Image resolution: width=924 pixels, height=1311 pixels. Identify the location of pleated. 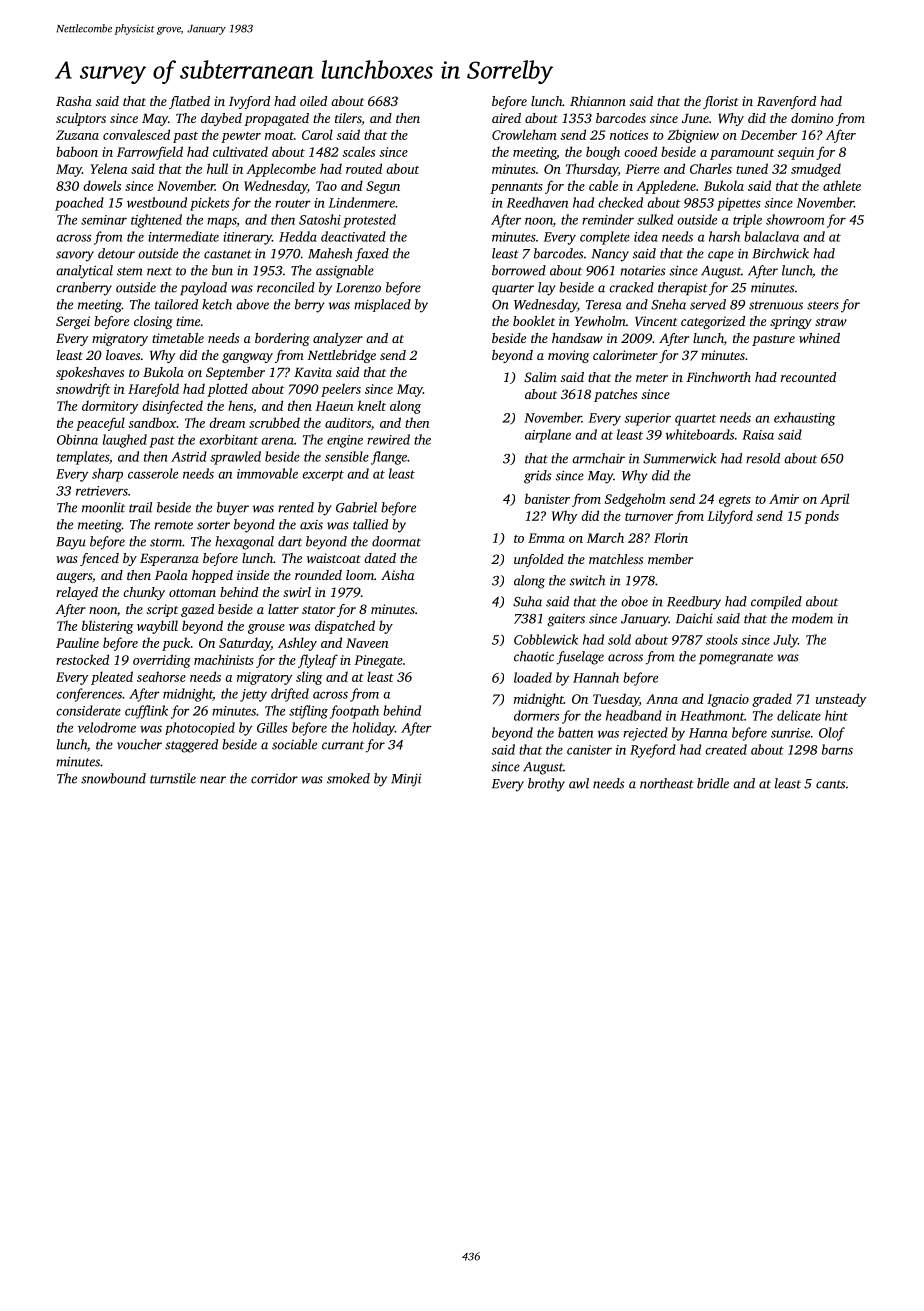
(112, 678).
